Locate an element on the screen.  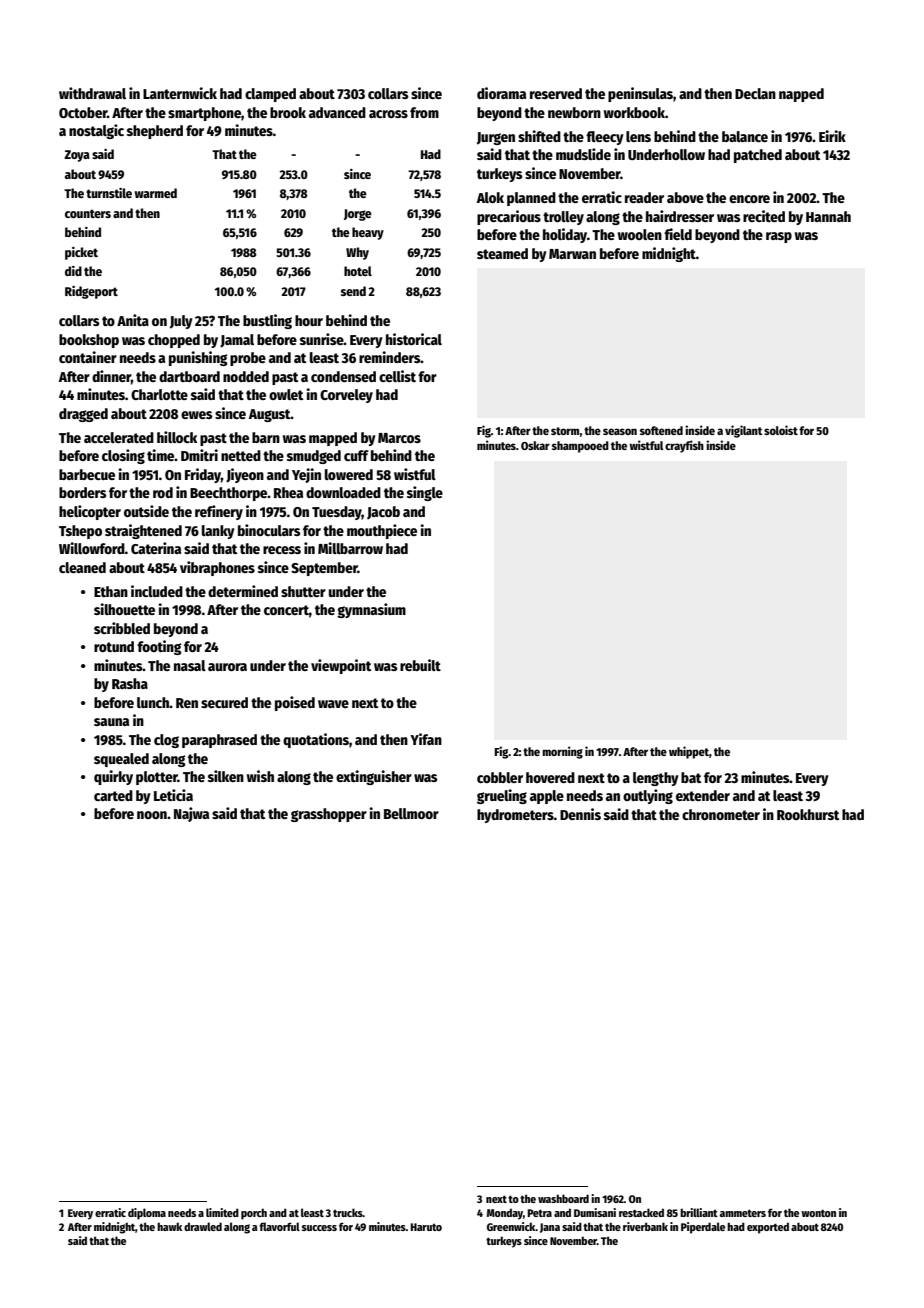
success is located at coordinates (319, 1228).
